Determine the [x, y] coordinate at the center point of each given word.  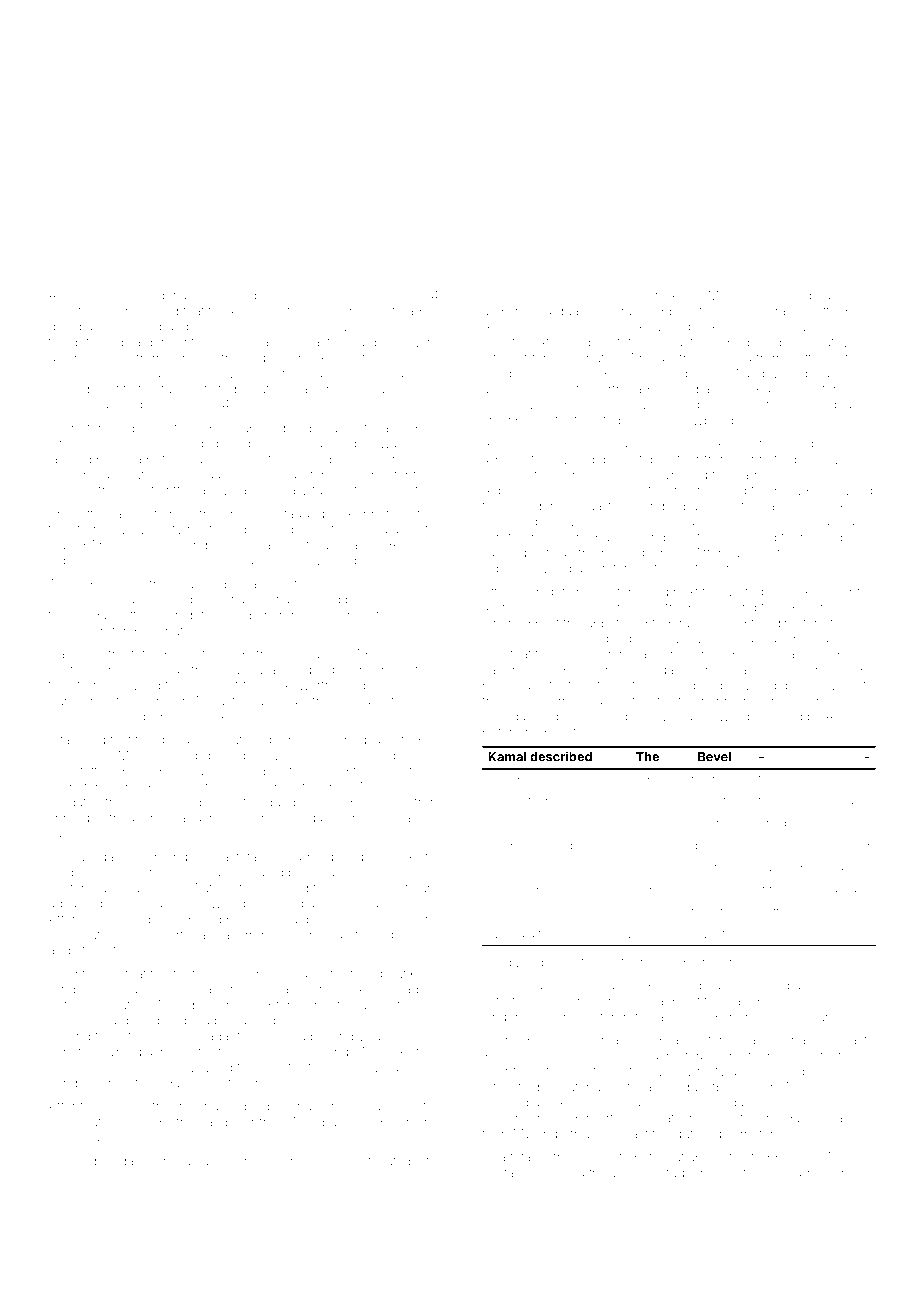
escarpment [560, 297]
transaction [250, 561]
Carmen [712, 669]
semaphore [800, 1174]
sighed [502, 569]
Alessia [240, 787]
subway [171, 297]
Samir [246, 1161]
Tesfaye [505, 1173]
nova [390, 772]
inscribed [714, 779]
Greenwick [645, 295]
